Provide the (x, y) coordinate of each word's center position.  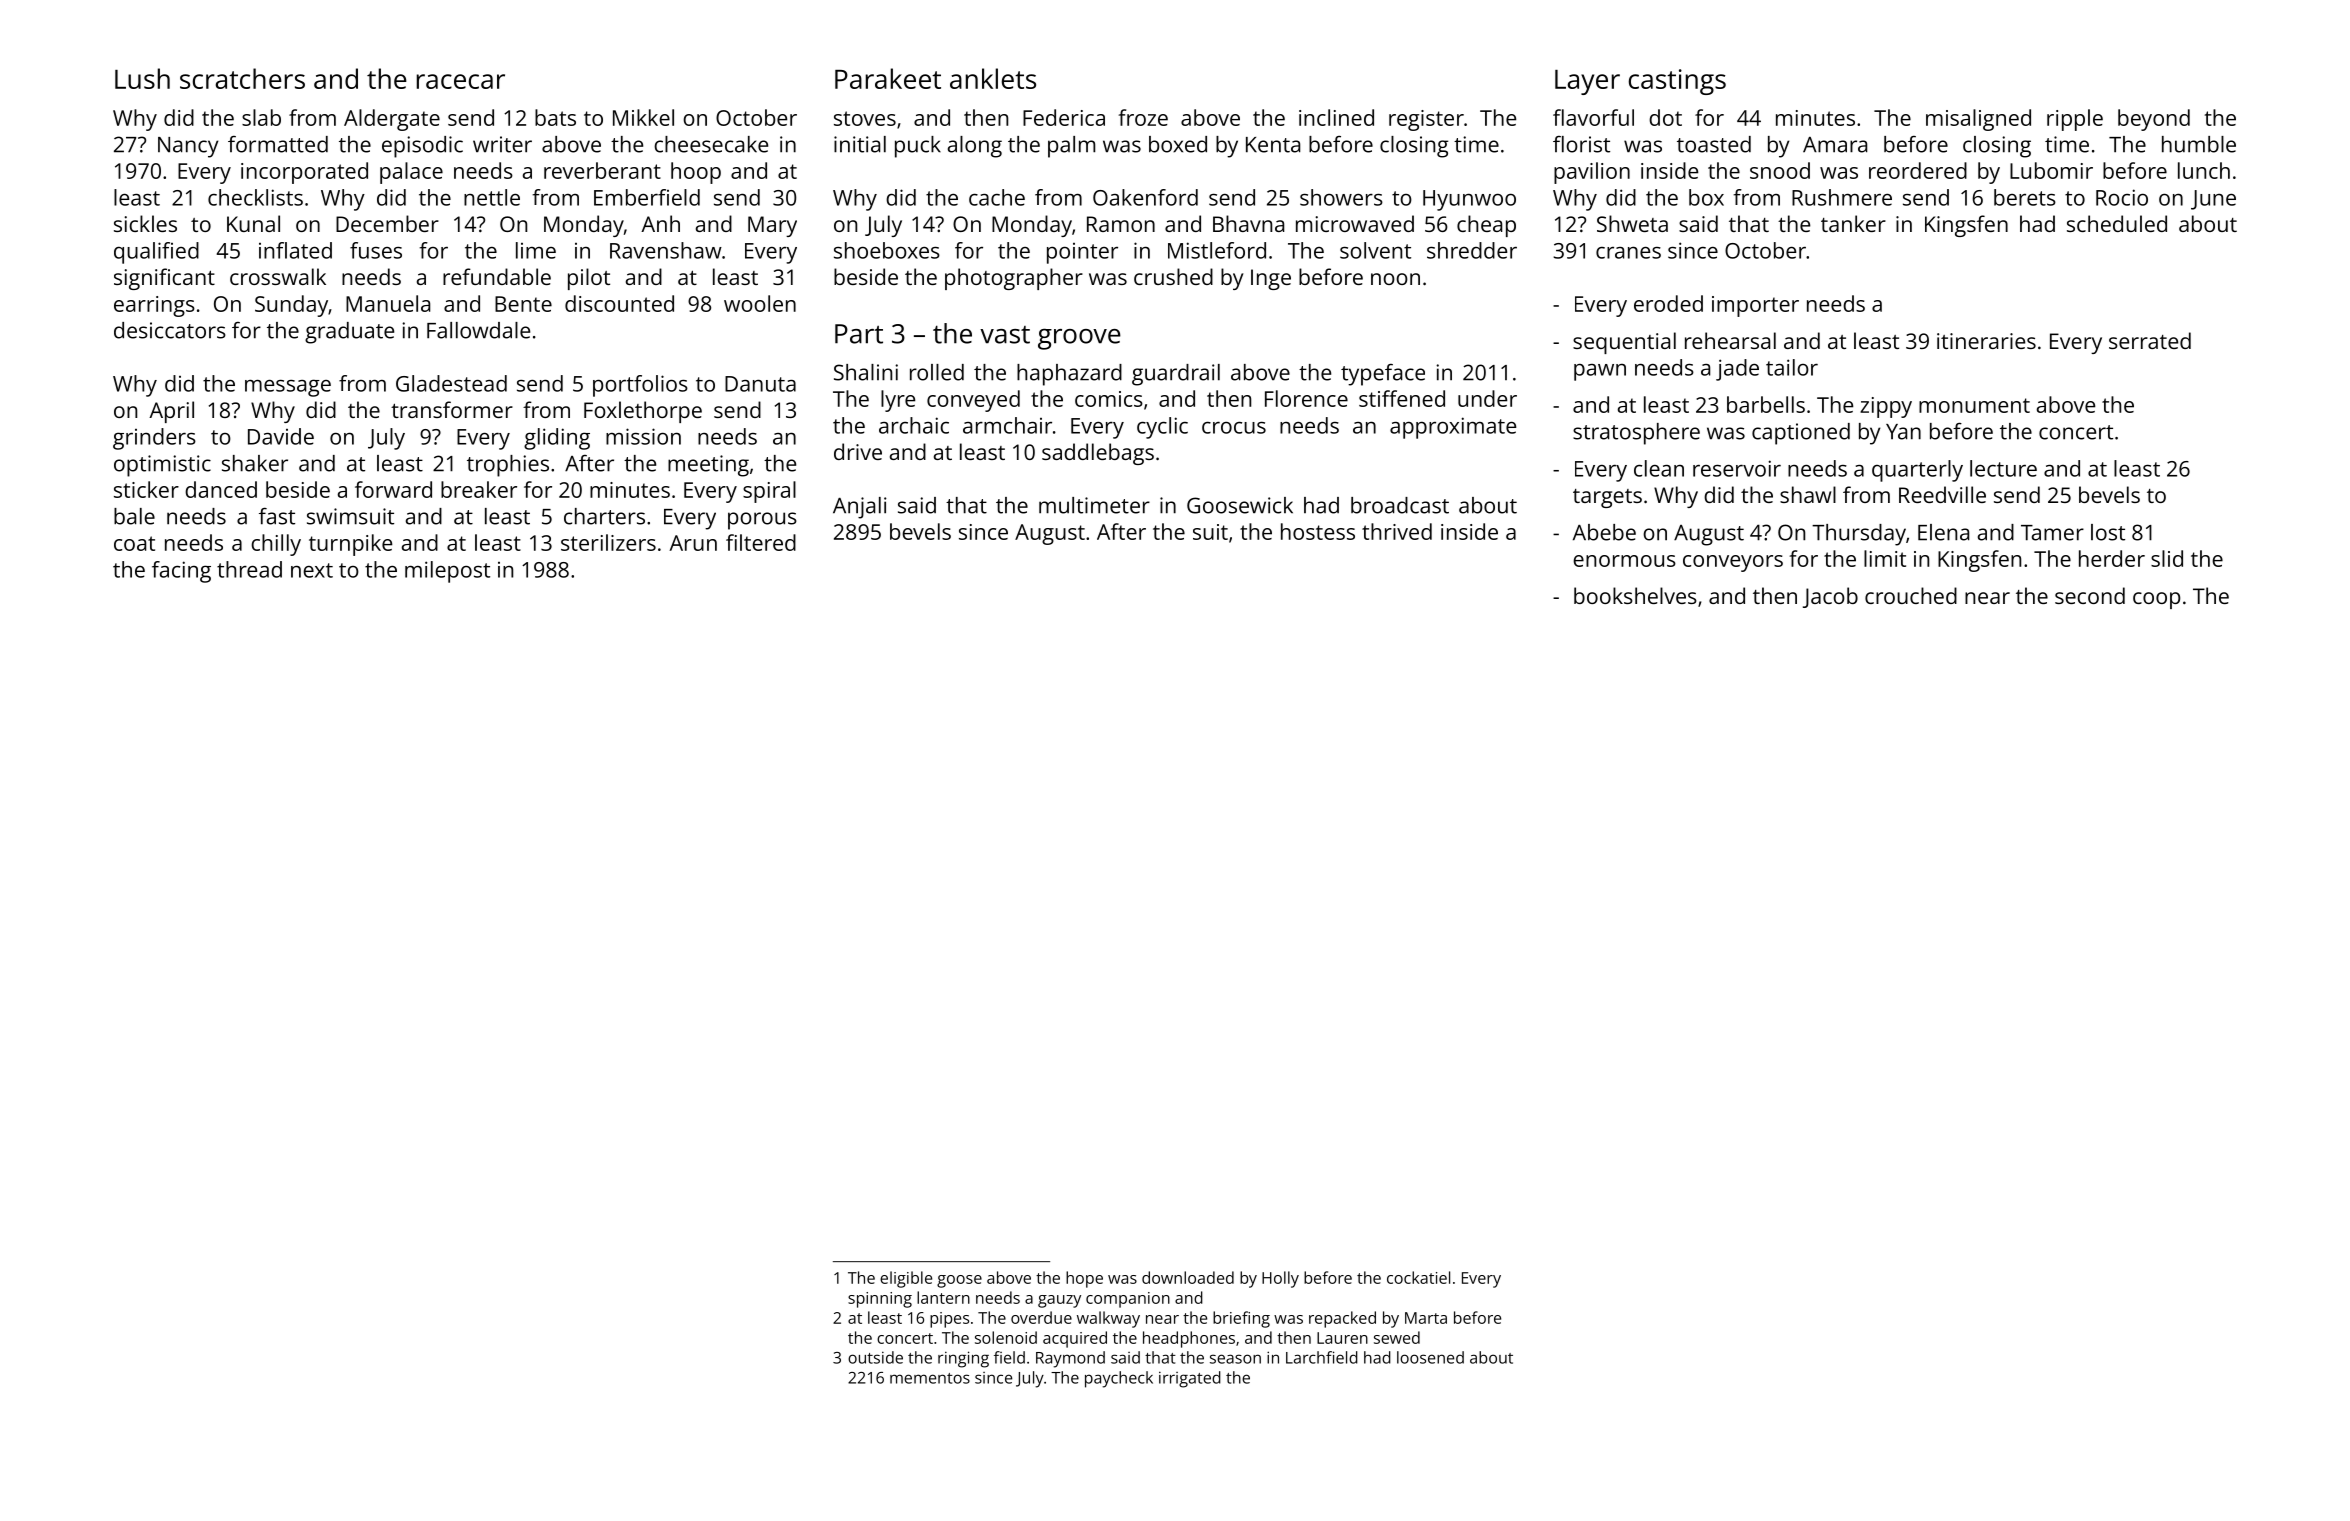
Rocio (2122, 197)
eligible (906, 1279)
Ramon (1121, 224)
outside (875, 1357)
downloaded (1188, 1277)
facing (181, 572)
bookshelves (1635, 595)
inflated (295, 250)
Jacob (1830, 597)
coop (2156, 600)
